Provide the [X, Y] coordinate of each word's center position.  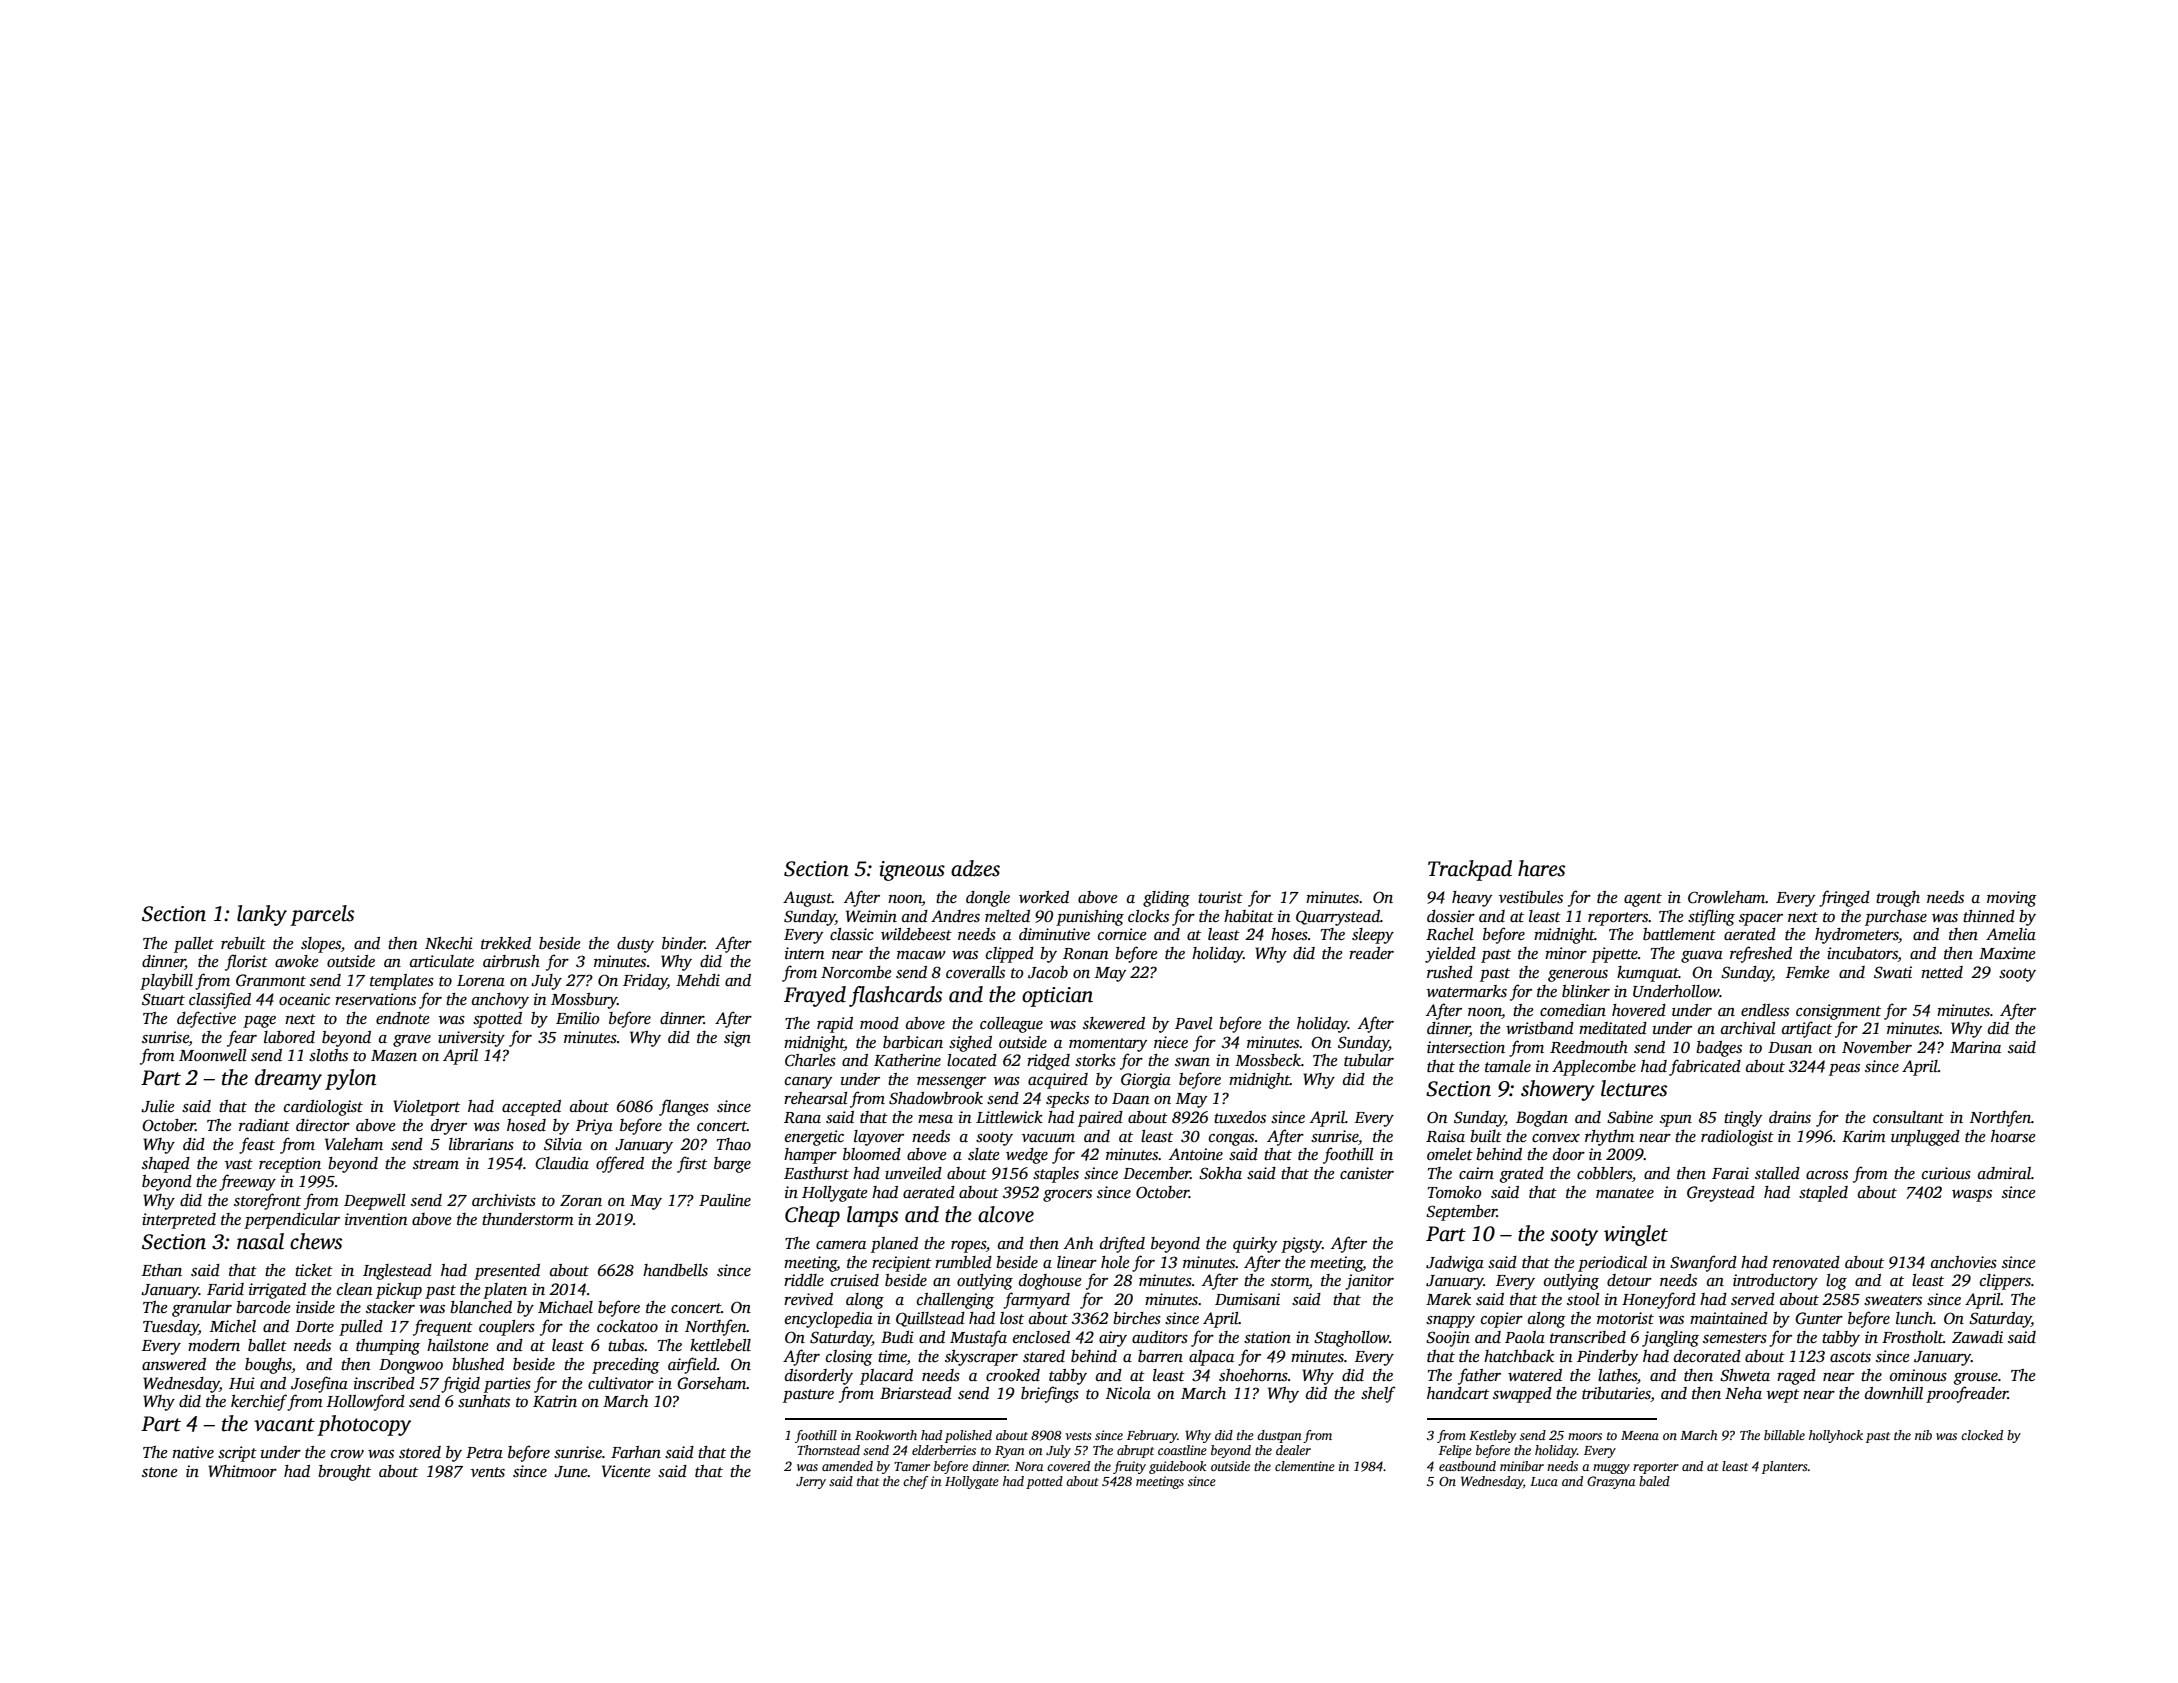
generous [1578, 976]
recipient [901, 1264]
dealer [1293, 1450]
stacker [390, 1307]
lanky [262, 915]
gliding [1166, 899]
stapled [1823, 1194]
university [471, 1039]
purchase [1896, 918]
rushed [1450, 972]
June [571, 1472]
